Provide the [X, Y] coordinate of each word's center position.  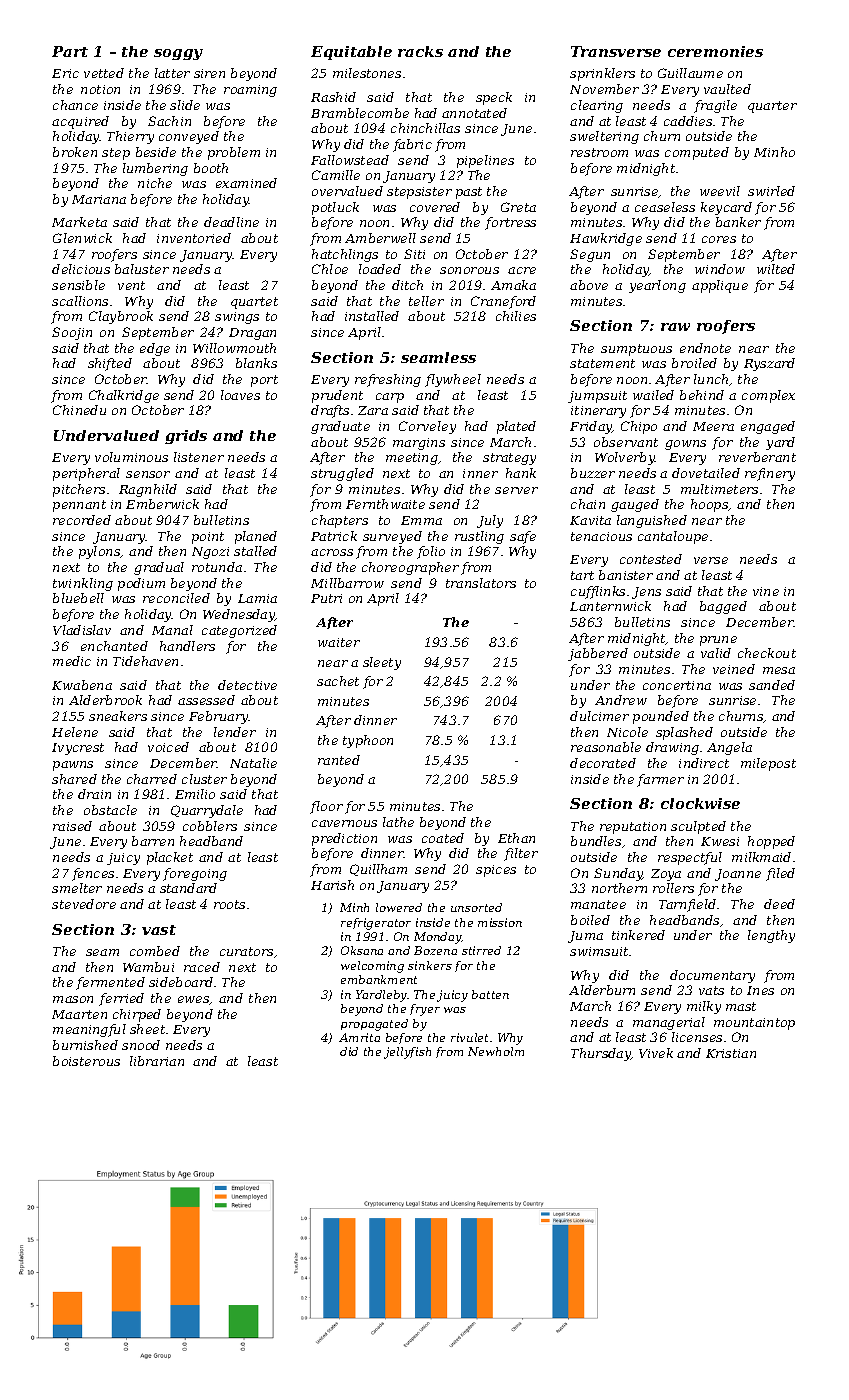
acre [522, 270]
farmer [660, 780]
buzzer [593, 473]
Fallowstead [350, 160]
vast [159, 930]
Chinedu [79, 410]
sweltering [604, 137]
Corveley [427, 427]
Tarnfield [687, 905]
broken [75, 152]
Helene [75, 732]
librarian [157, 1061]
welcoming [372, 967]
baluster [142, 269]
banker [738, 222]
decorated [603, 763]
